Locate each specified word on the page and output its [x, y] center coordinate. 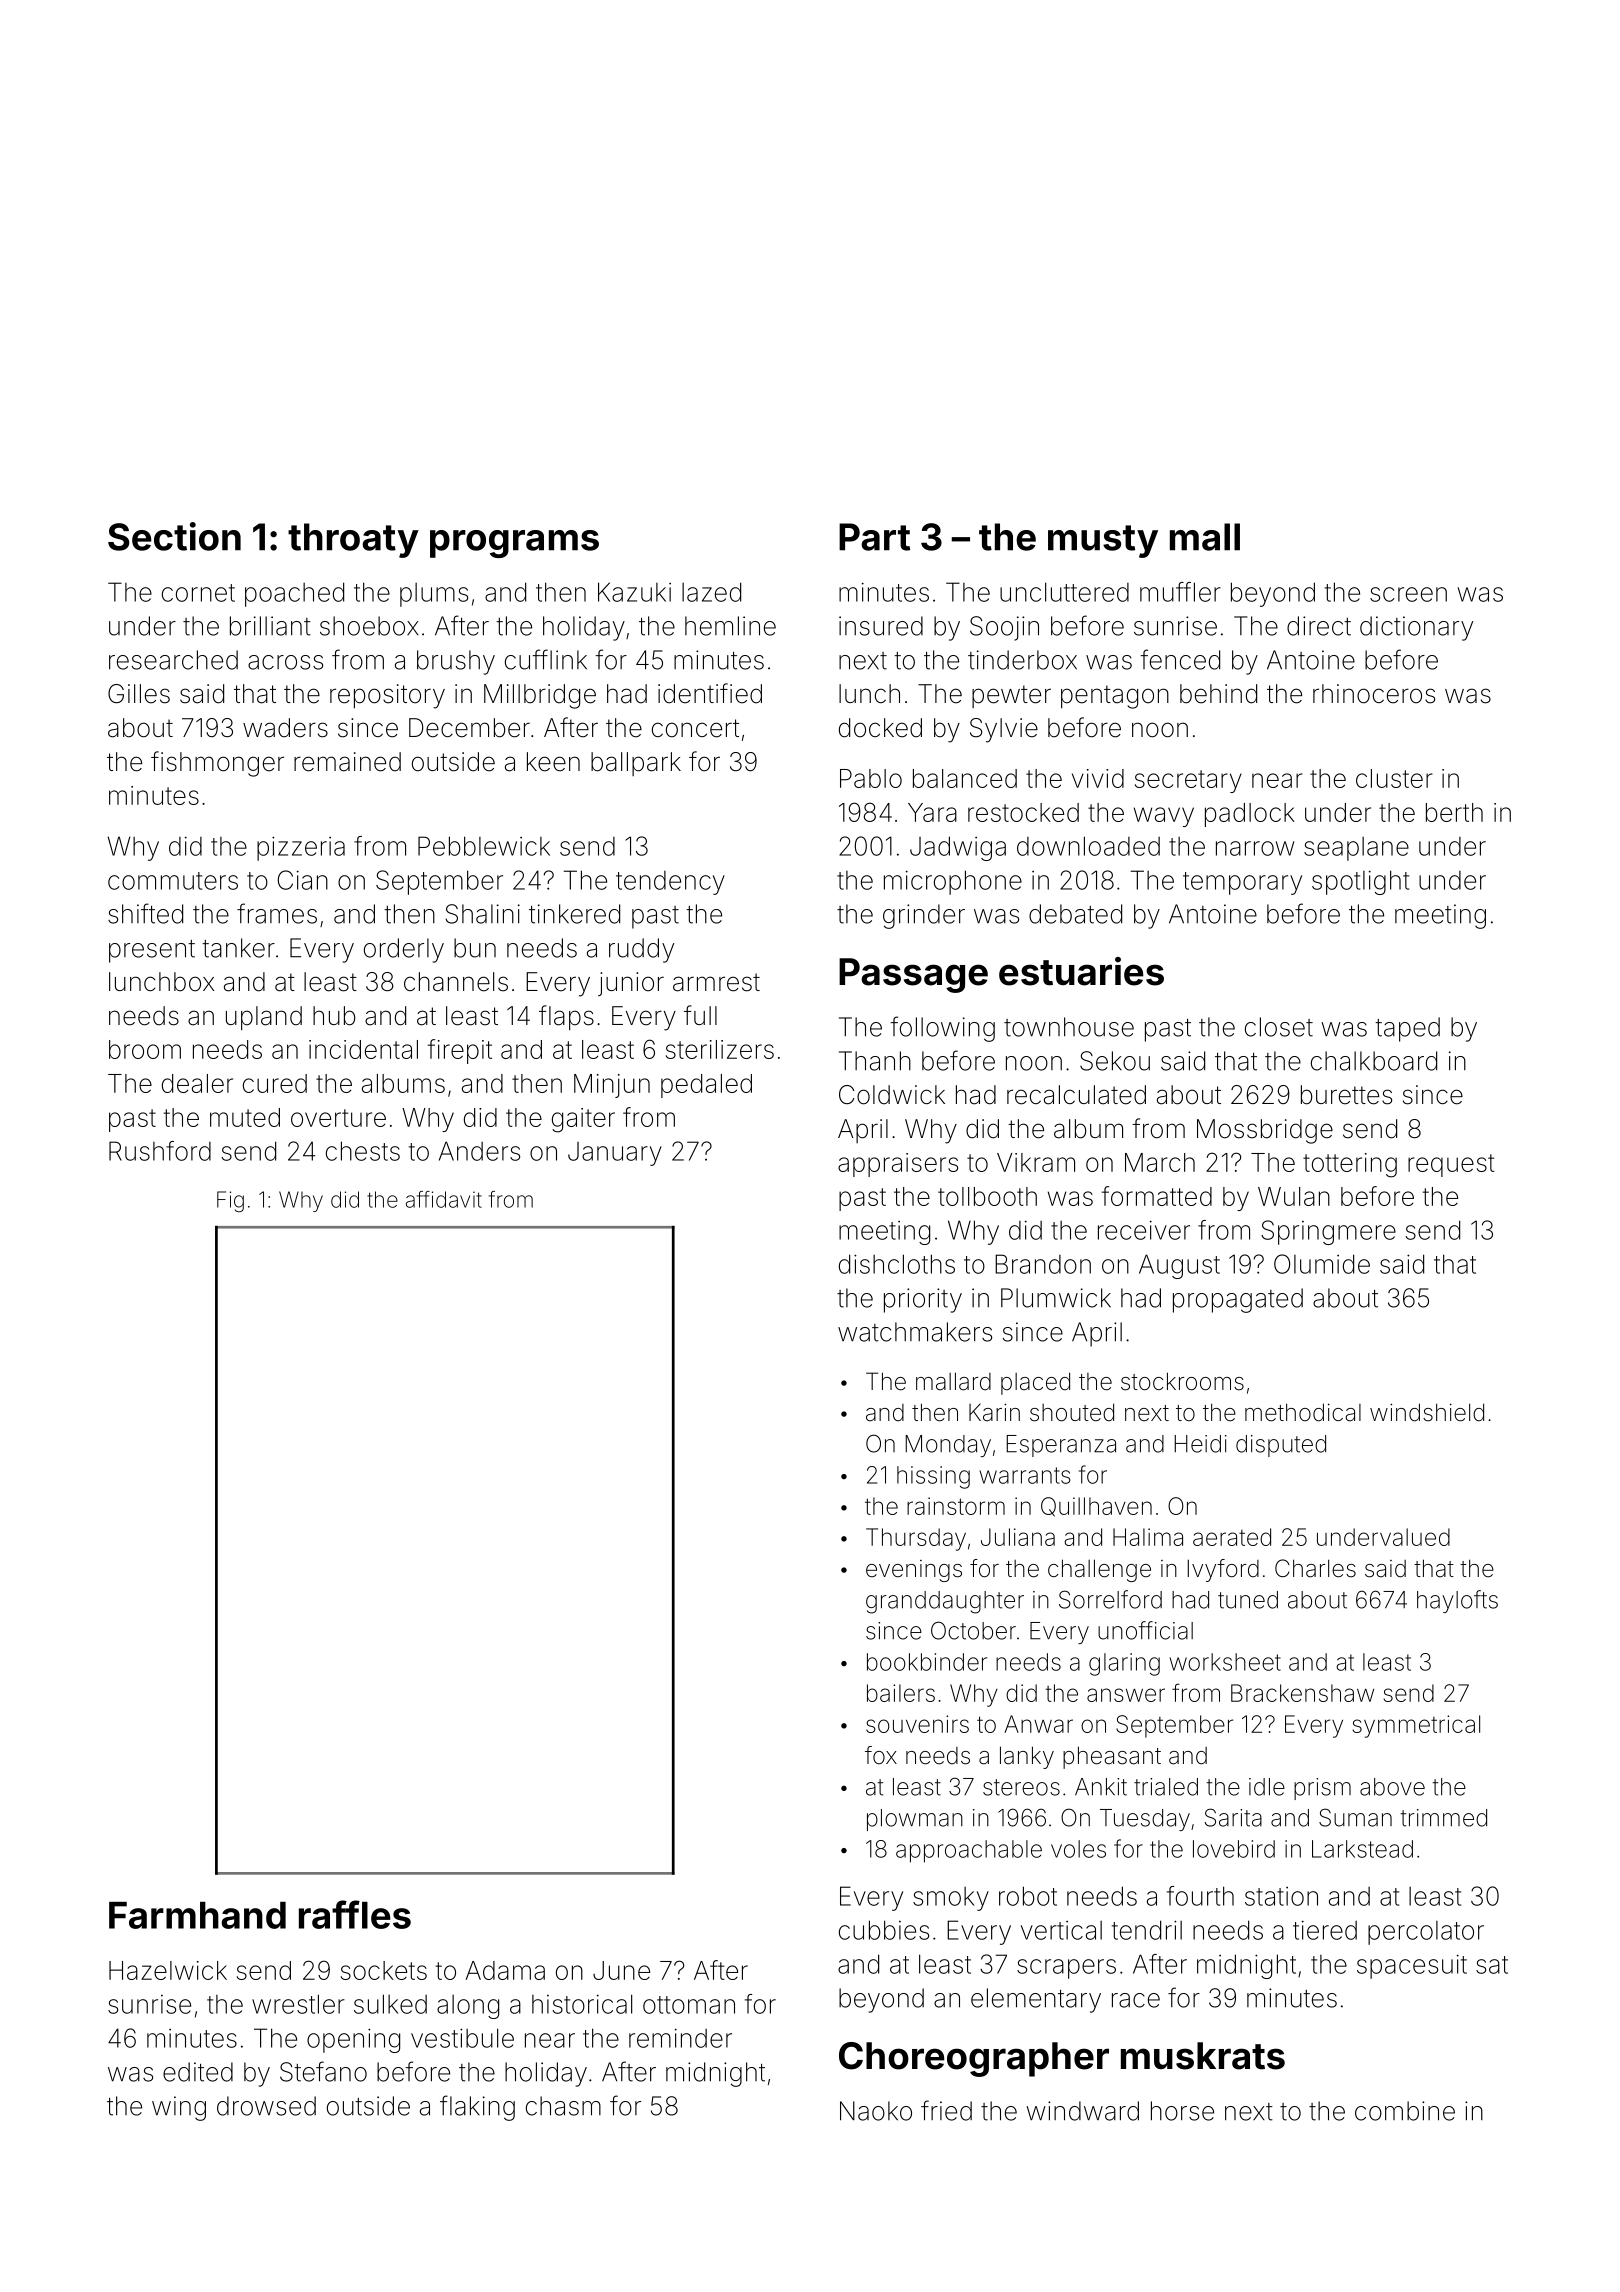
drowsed [266, 2106]
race [1136, 2000]
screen [1408, 594]
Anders [479, 1151]
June [621, 1970]
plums [434, 595]
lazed [711, 592]
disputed [1281, 1446]
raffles [355, 1914]
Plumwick [1056, 1298]
